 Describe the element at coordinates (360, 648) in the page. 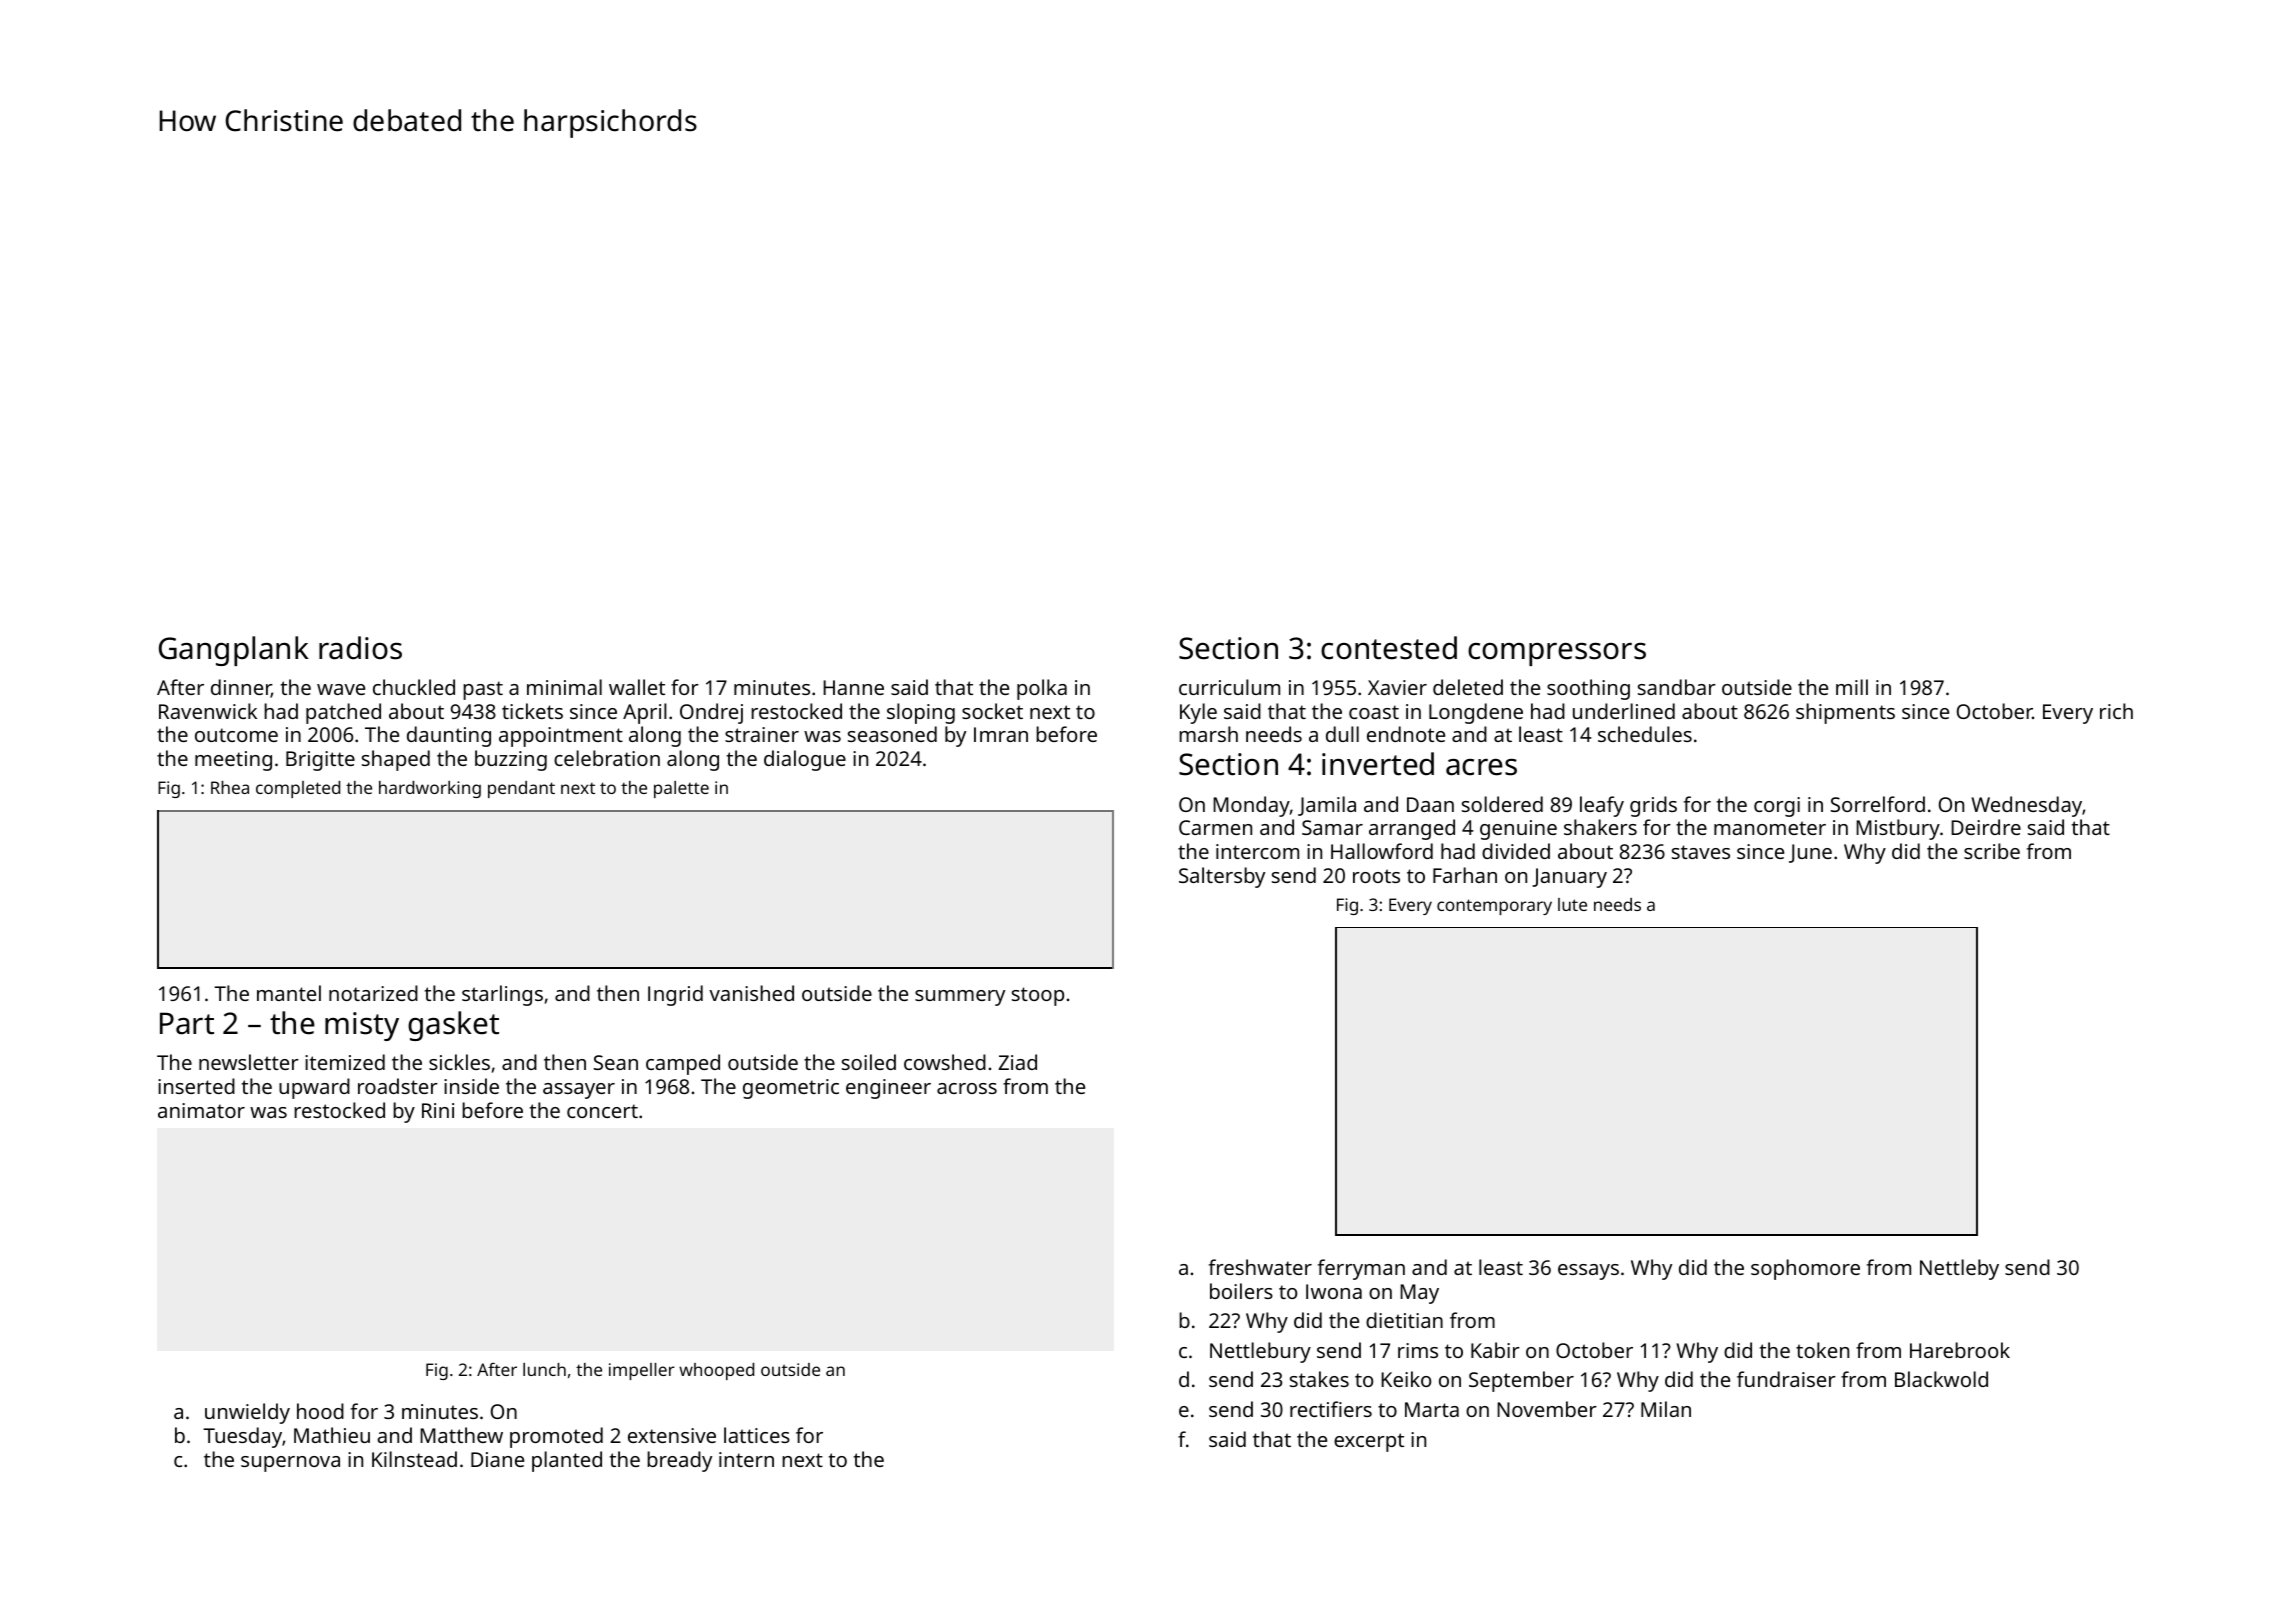

I see `radios` at that location.
